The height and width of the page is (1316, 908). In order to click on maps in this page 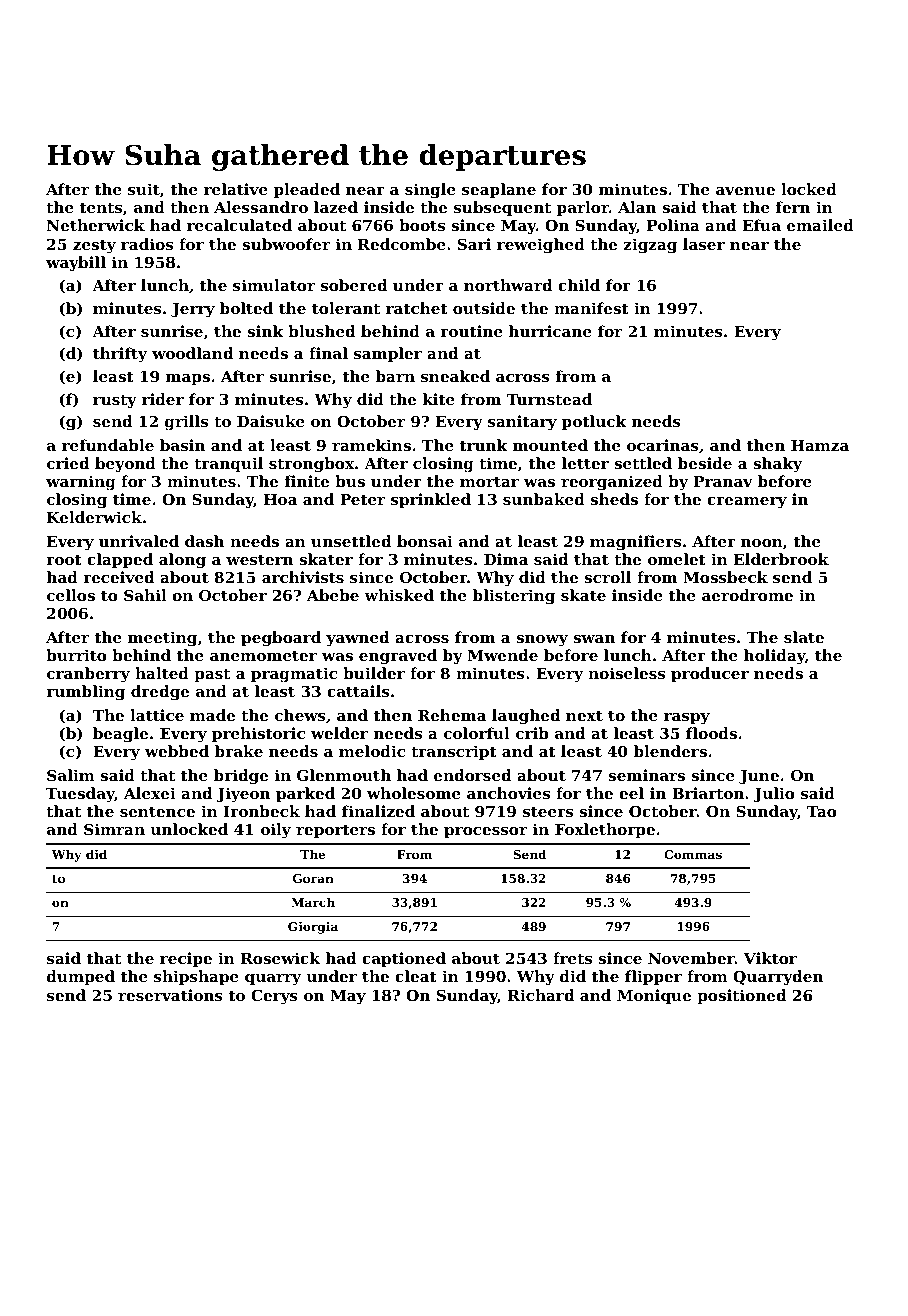, I will do `click(188, 379)`.
